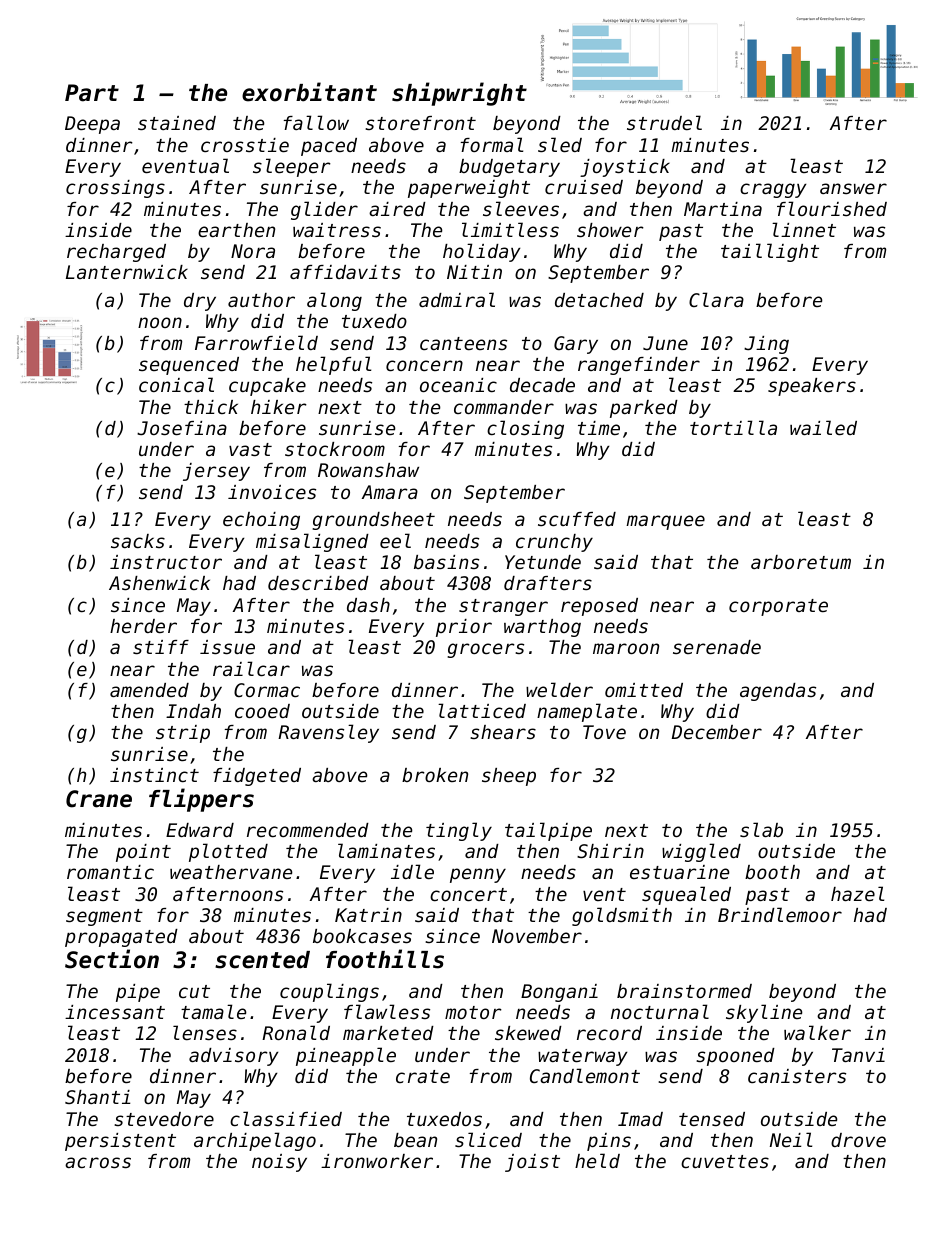 This screenshot has height=1233, width=952. What do you see at coordinates (149, 690) in the screenshot?
I see `amended` at bounding box center [149, 690].
